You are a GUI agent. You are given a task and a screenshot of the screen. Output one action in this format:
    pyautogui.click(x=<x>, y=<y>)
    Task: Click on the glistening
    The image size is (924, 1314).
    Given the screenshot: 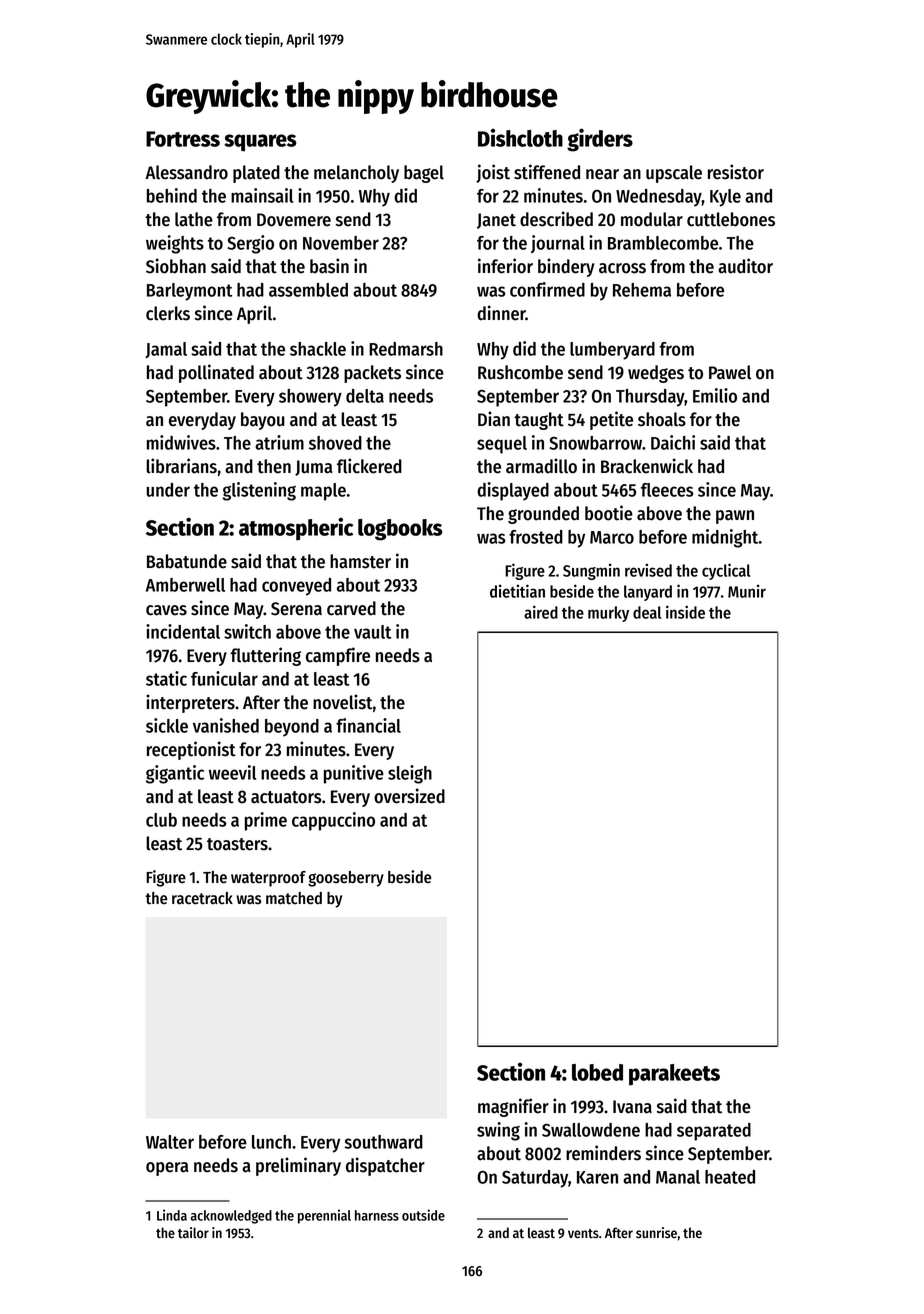 What is the action you would take?
    pyautogui.click(x=259, y=491)
